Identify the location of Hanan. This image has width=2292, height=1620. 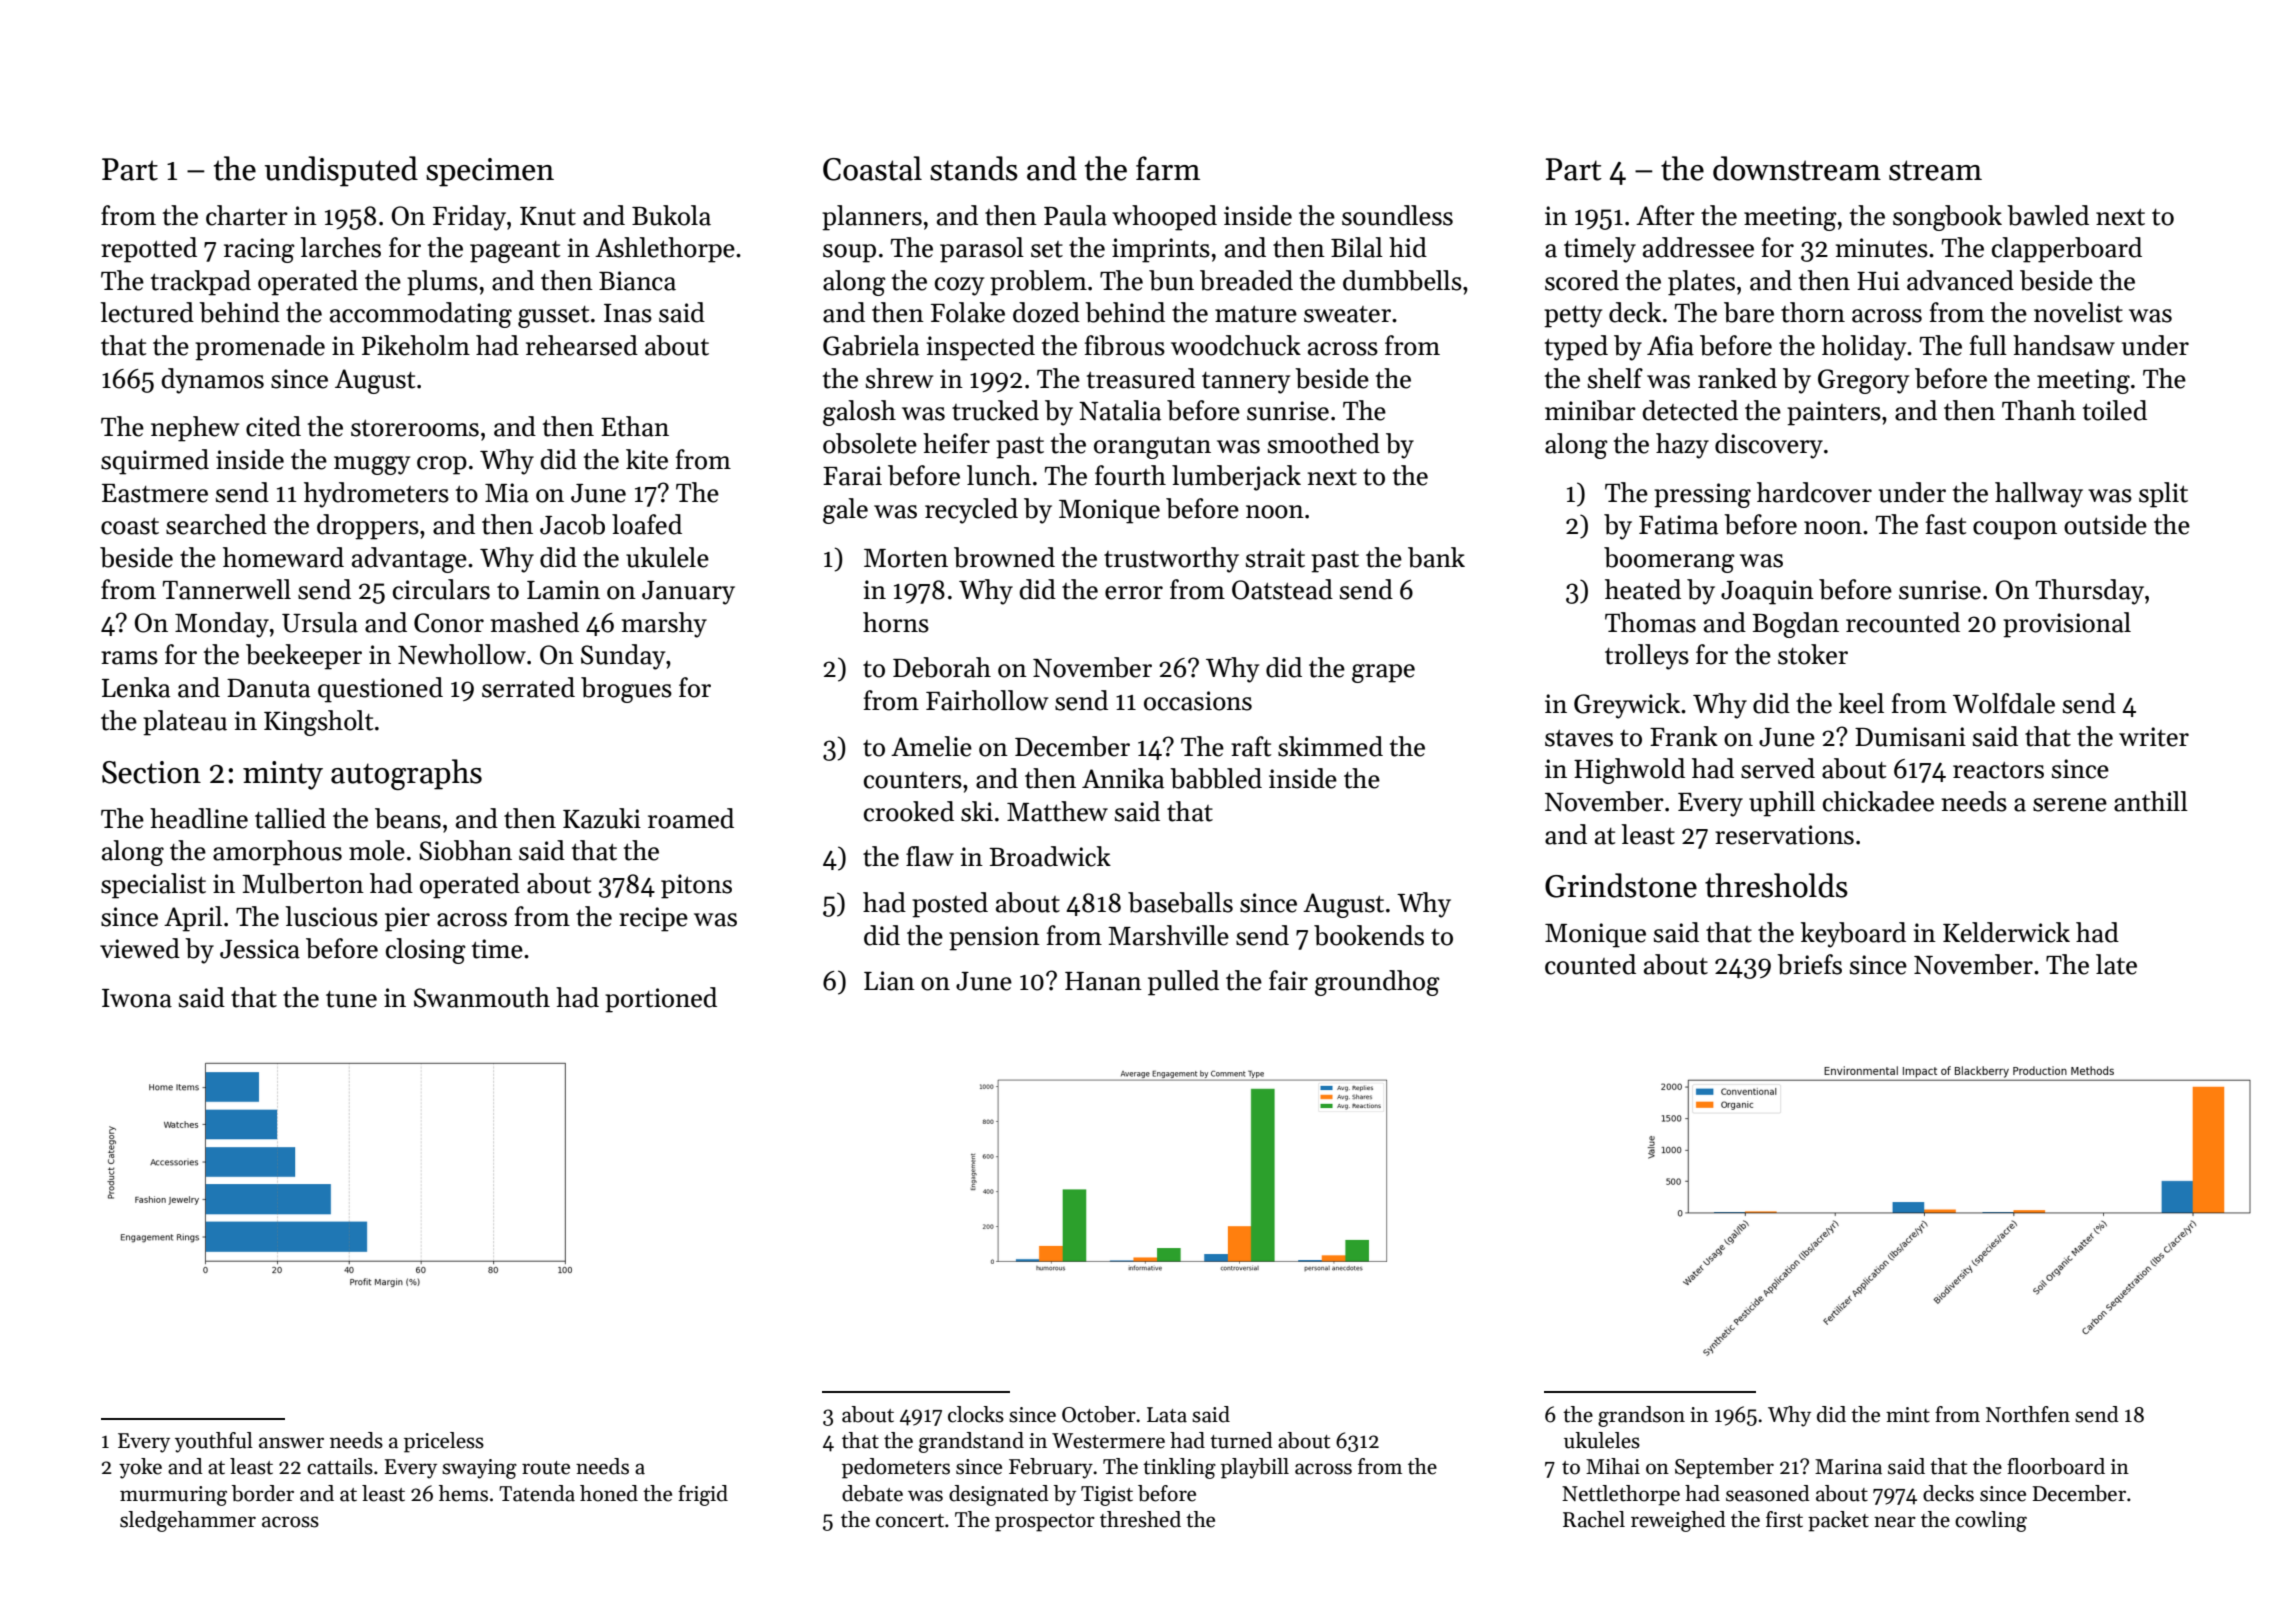
(1103, 981).
